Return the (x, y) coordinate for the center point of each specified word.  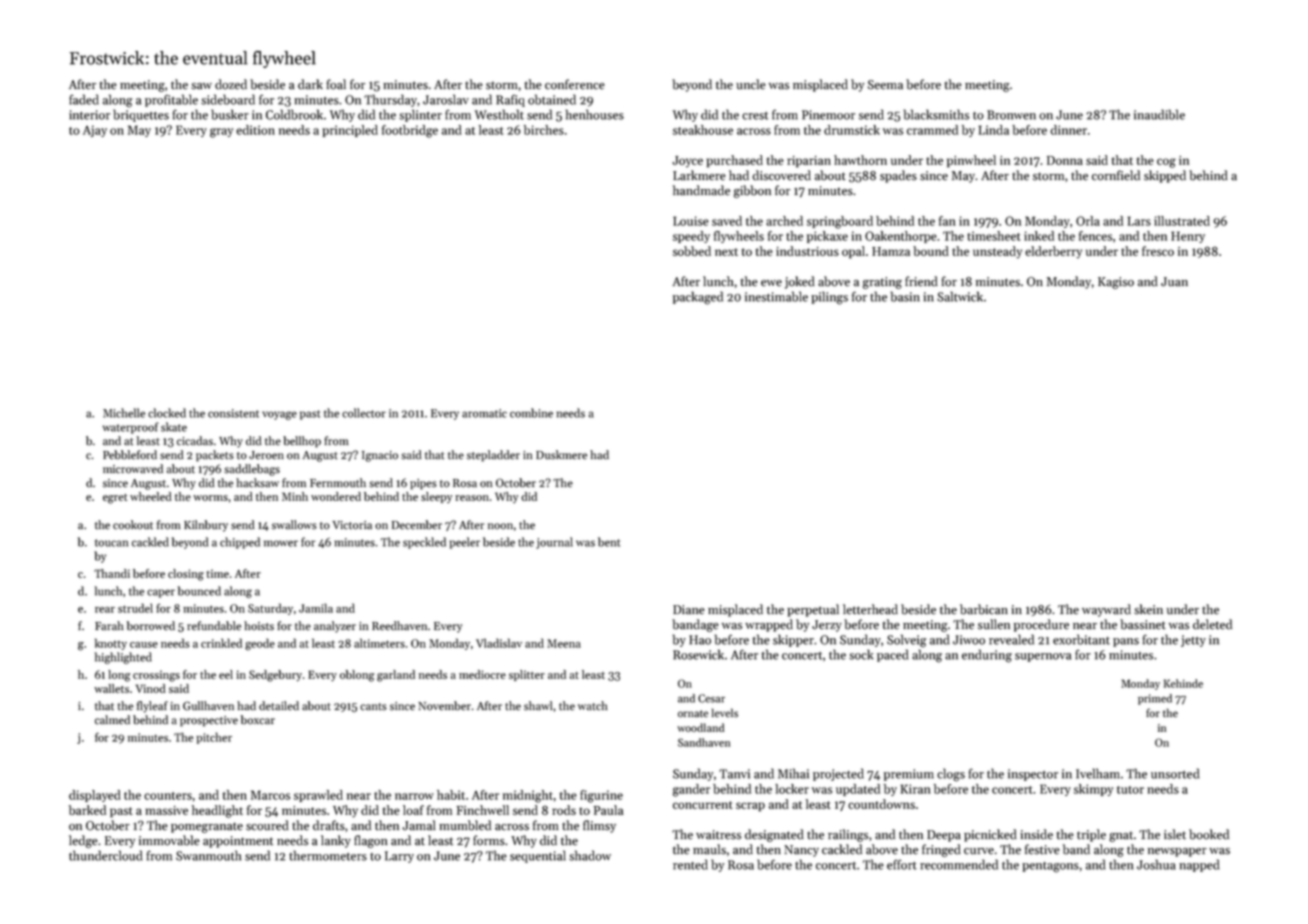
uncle (751, 84)
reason (472, 498)
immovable (169, 840)
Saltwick (960, 296)
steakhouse (703, 130)
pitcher (214, 738)
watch (593, 706)
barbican (984, 609)
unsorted (1175, 773)
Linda (993, 130)
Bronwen (1011, 115)
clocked (167, 413)
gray (221, 133)
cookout (133, 525)
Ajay (95, 131)
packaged (698, 298)
